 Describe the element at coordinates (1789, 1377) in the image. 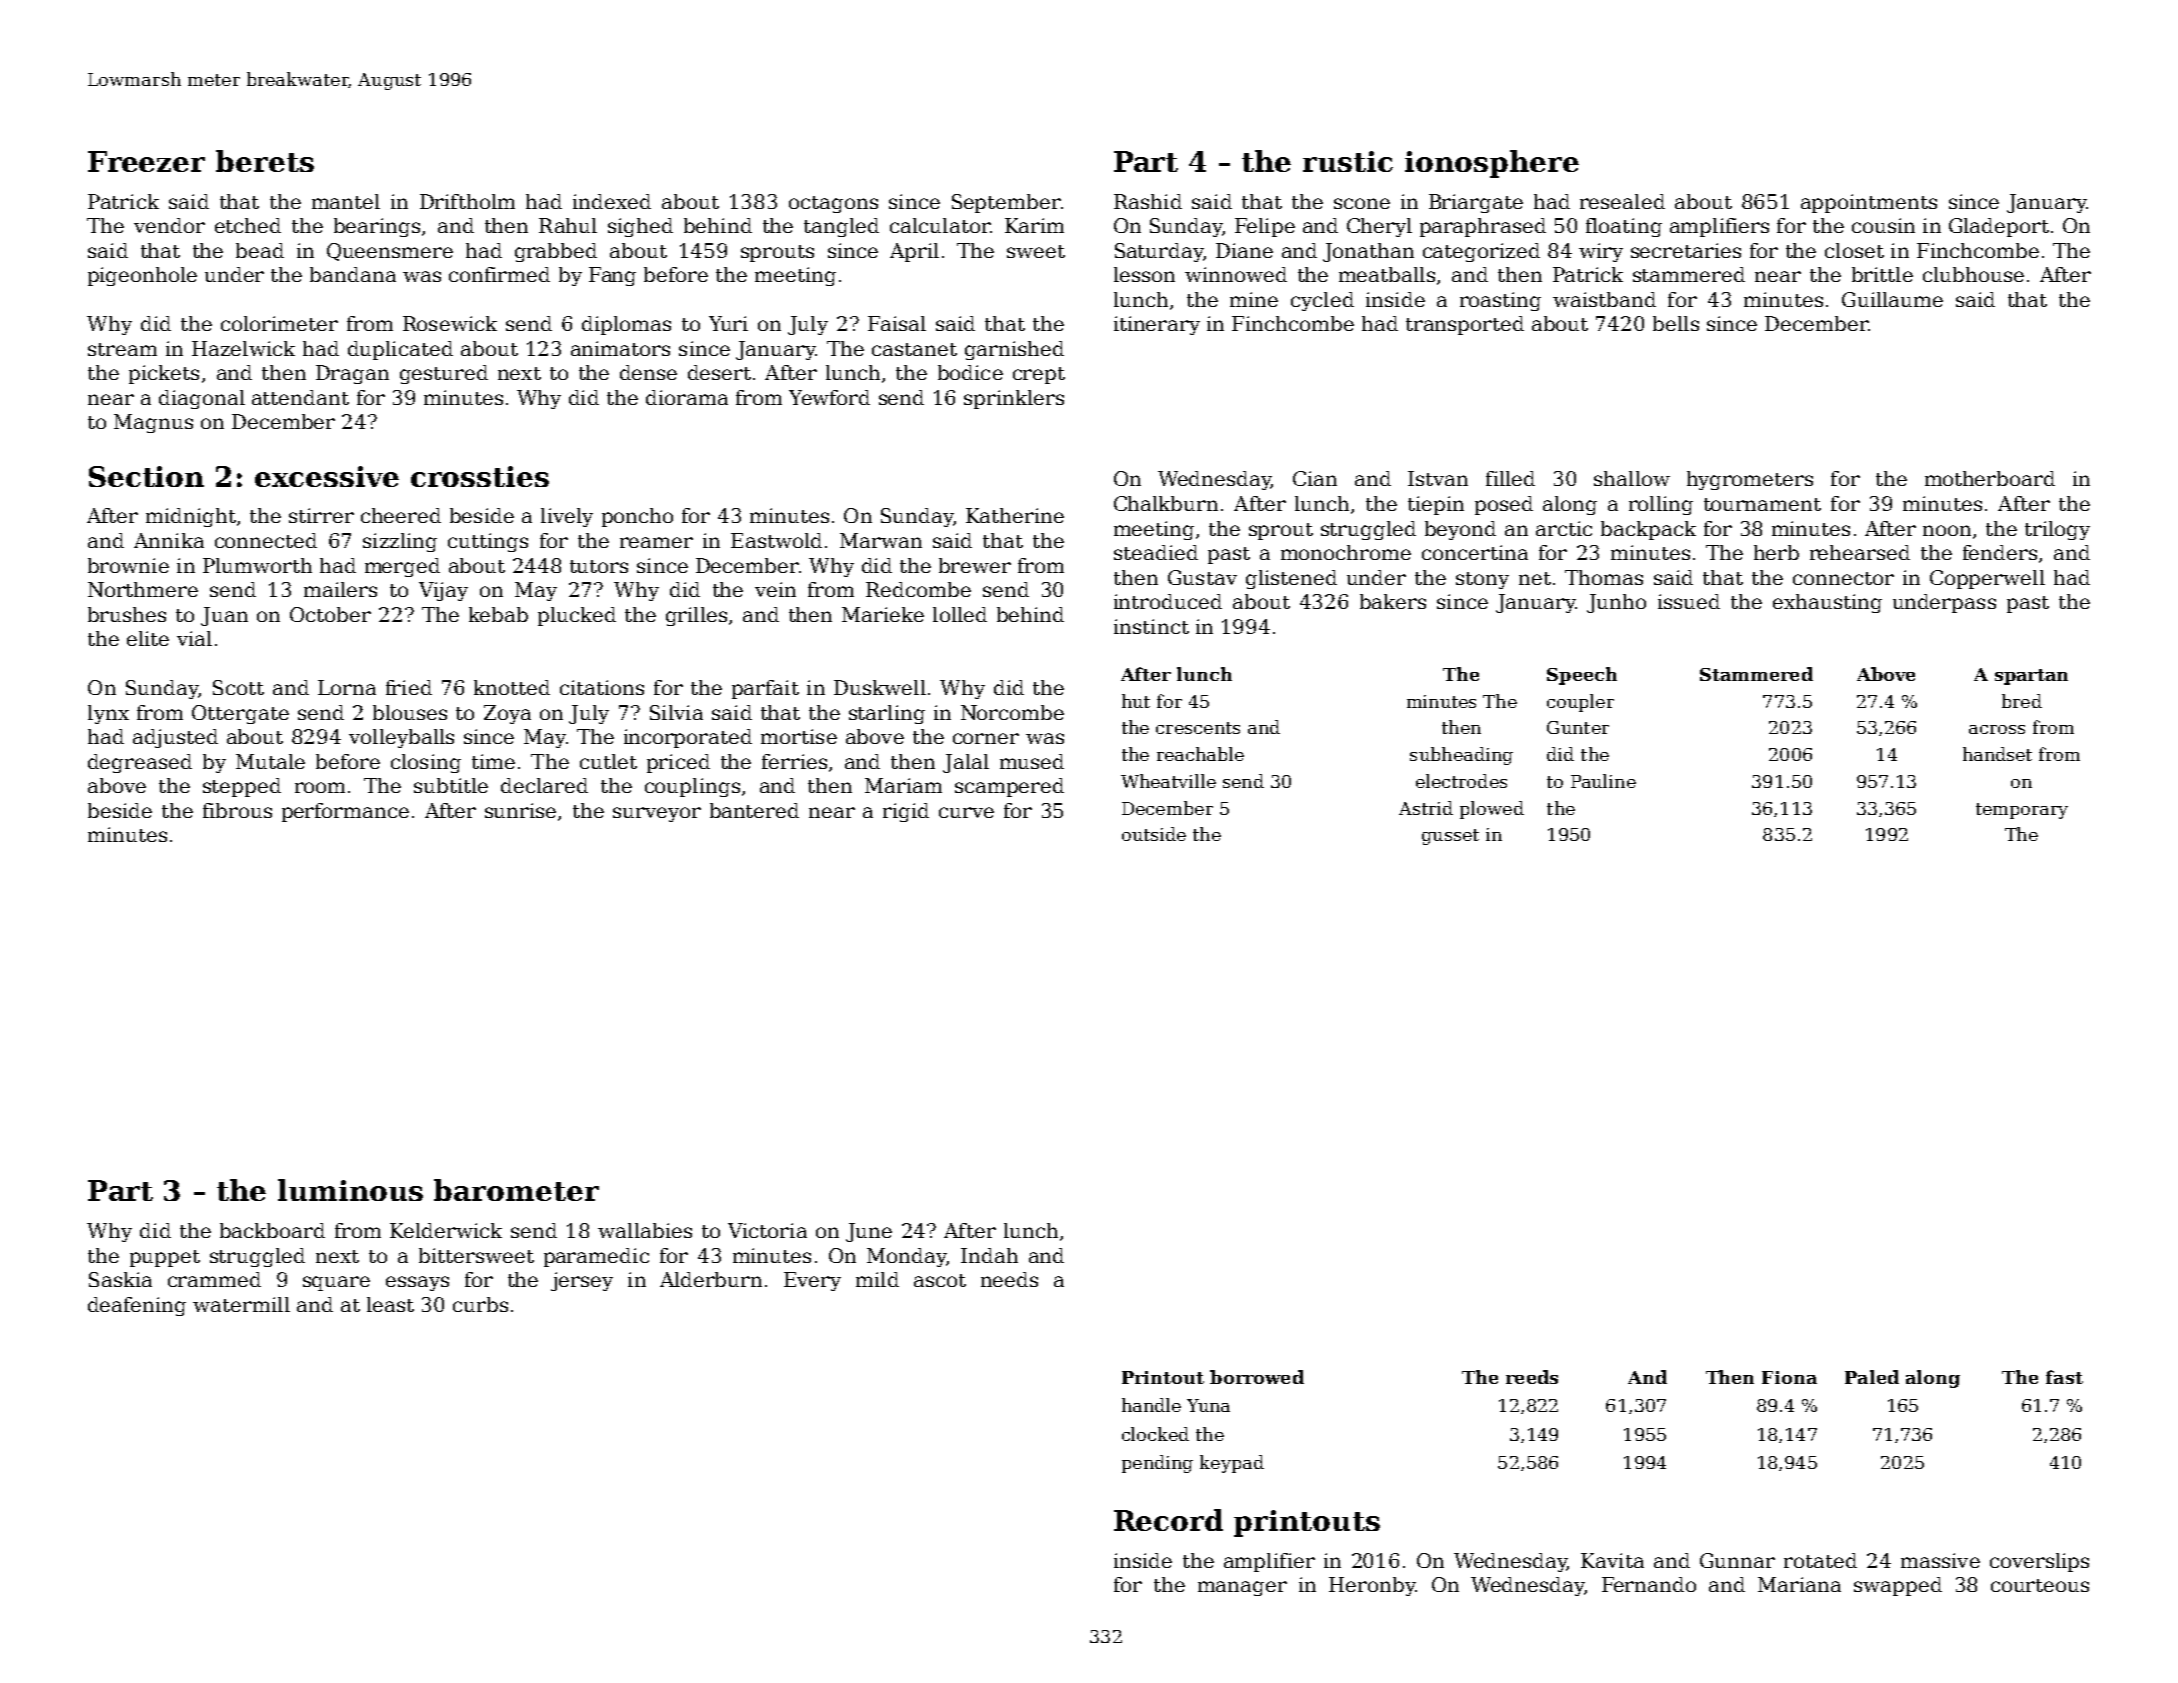

I see `Fiona` at that location.
